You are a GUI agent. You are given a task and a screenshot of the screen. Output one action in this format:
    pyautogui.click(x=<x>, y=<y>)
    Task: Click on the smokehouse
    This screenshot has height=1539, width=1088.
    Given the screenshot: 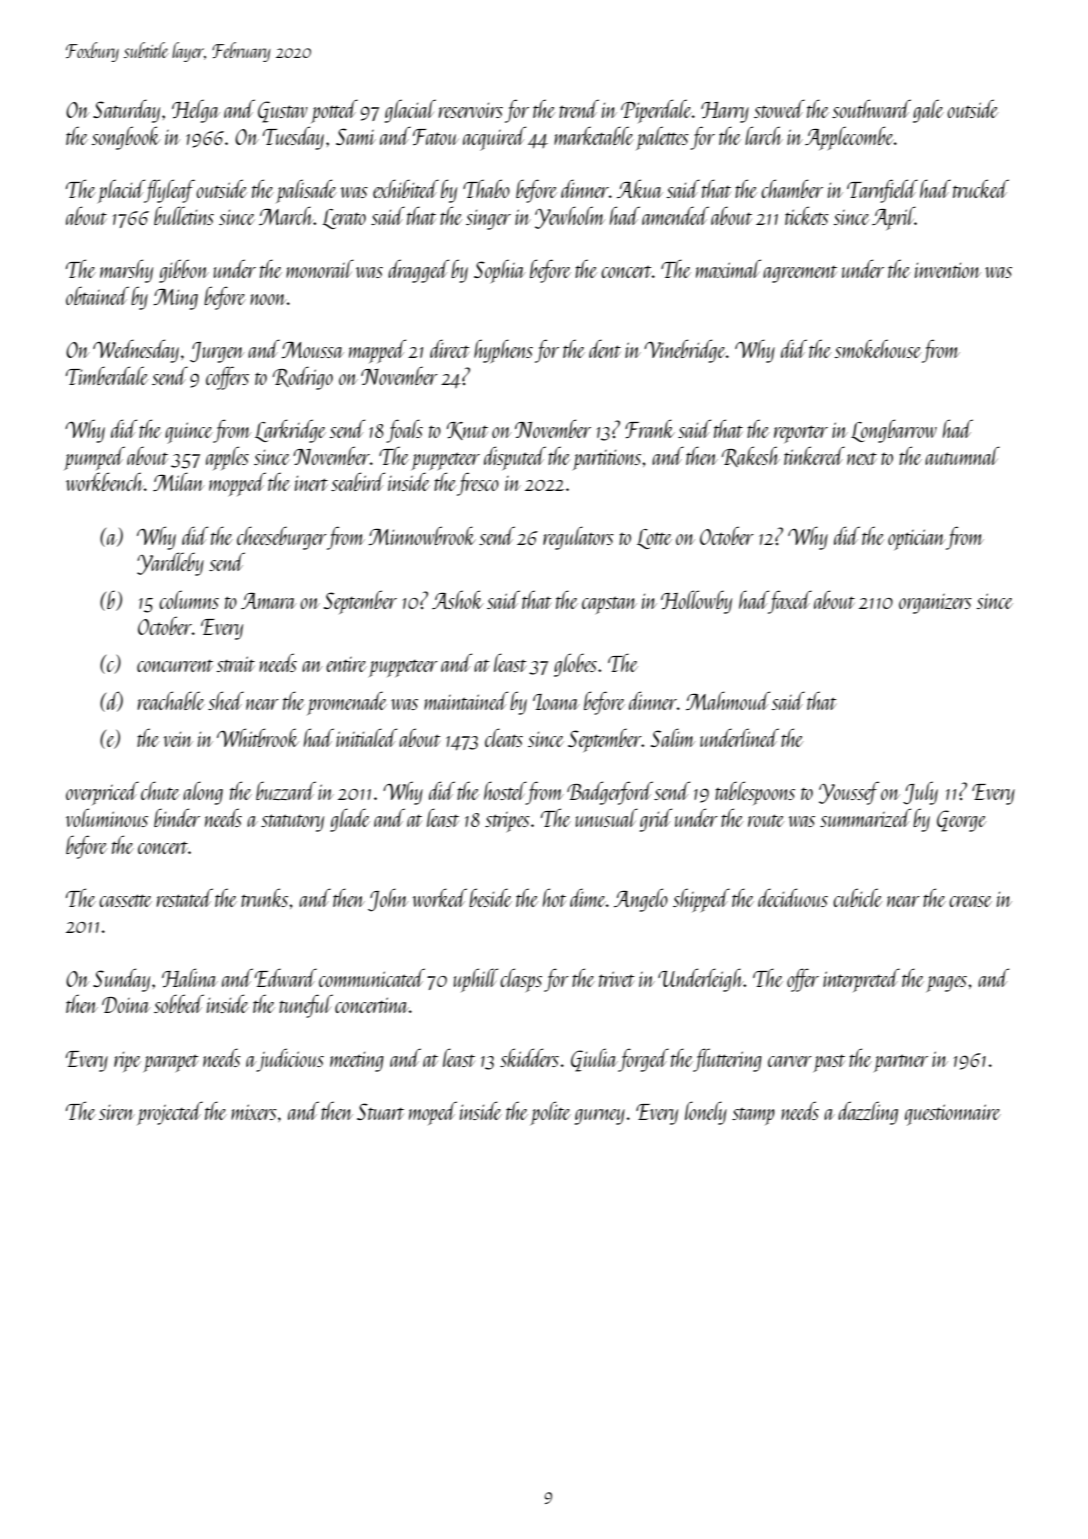 What is the action you would take?
    pyautogui.click(x=878, y=348)
